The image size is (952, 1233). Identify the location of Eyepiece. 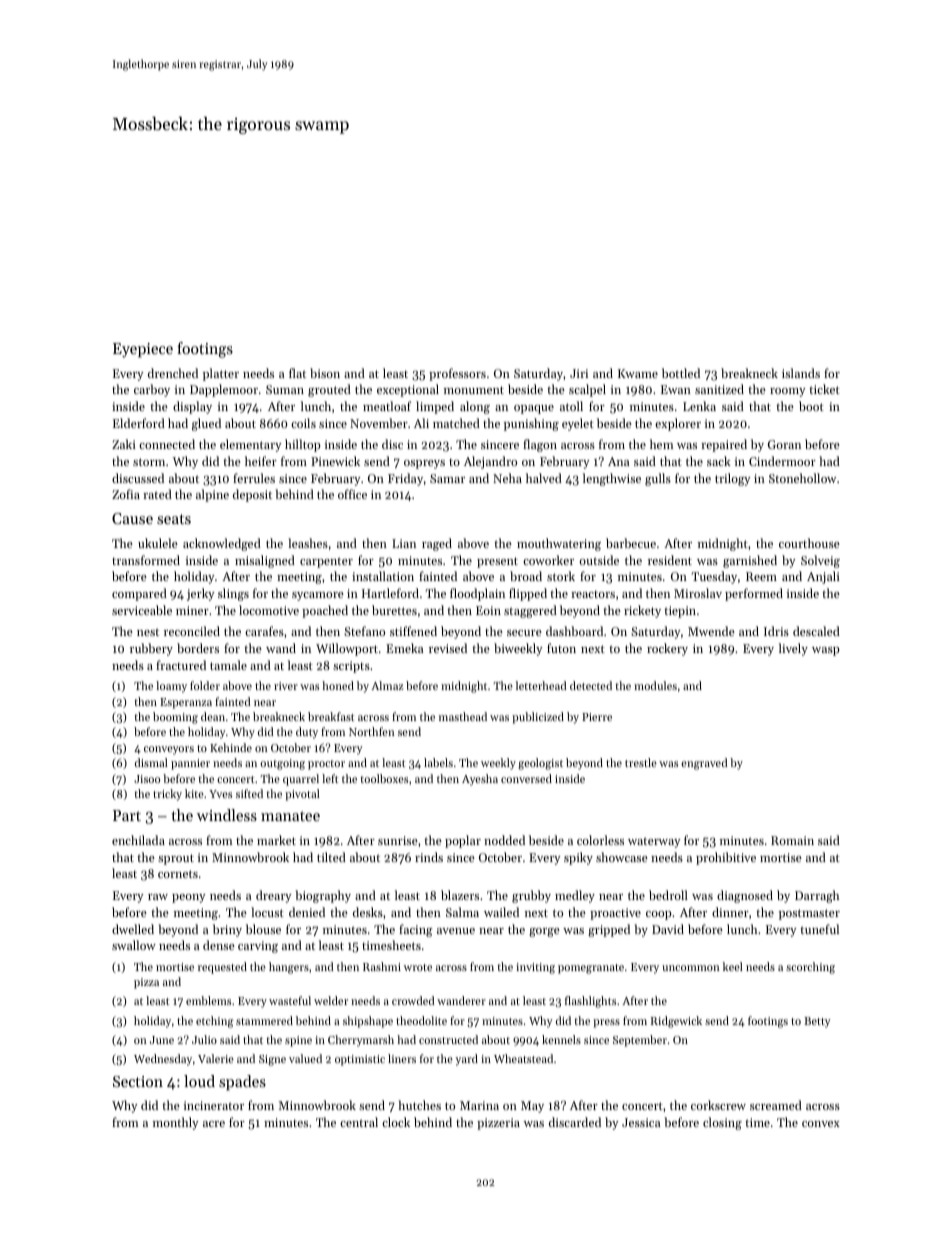
(143, 350).
